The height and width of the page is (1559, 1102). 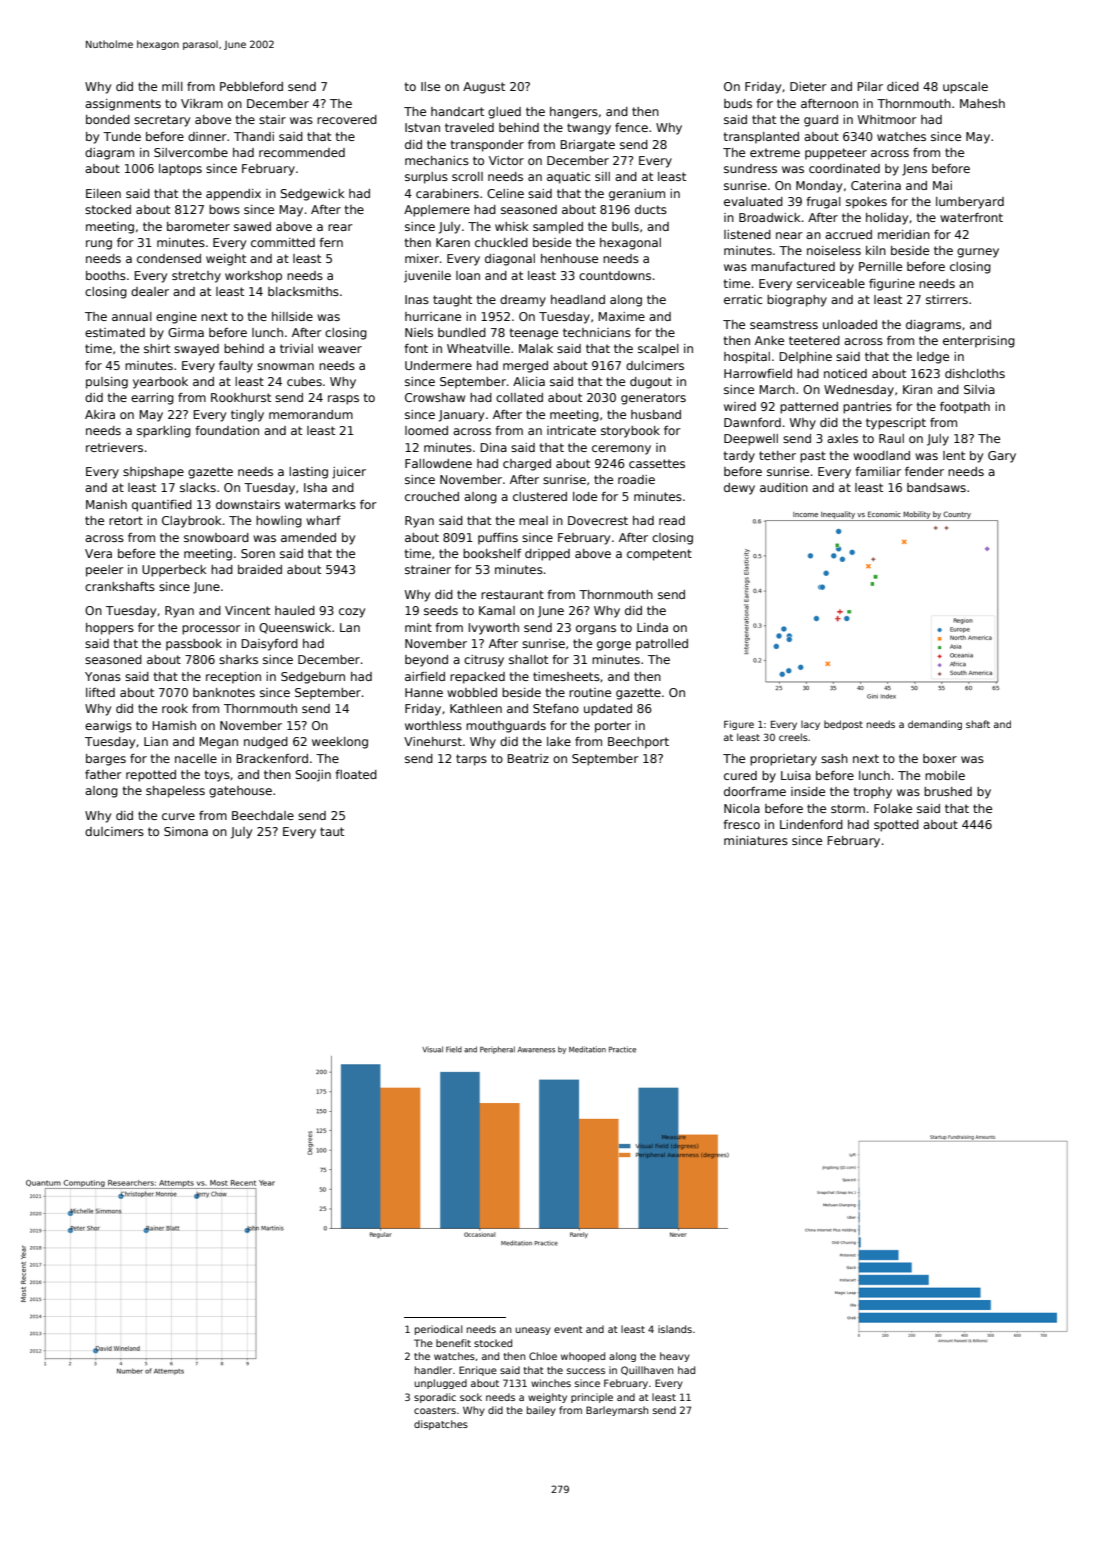 I want to click on Hamish, so click(x=174, y=725).
